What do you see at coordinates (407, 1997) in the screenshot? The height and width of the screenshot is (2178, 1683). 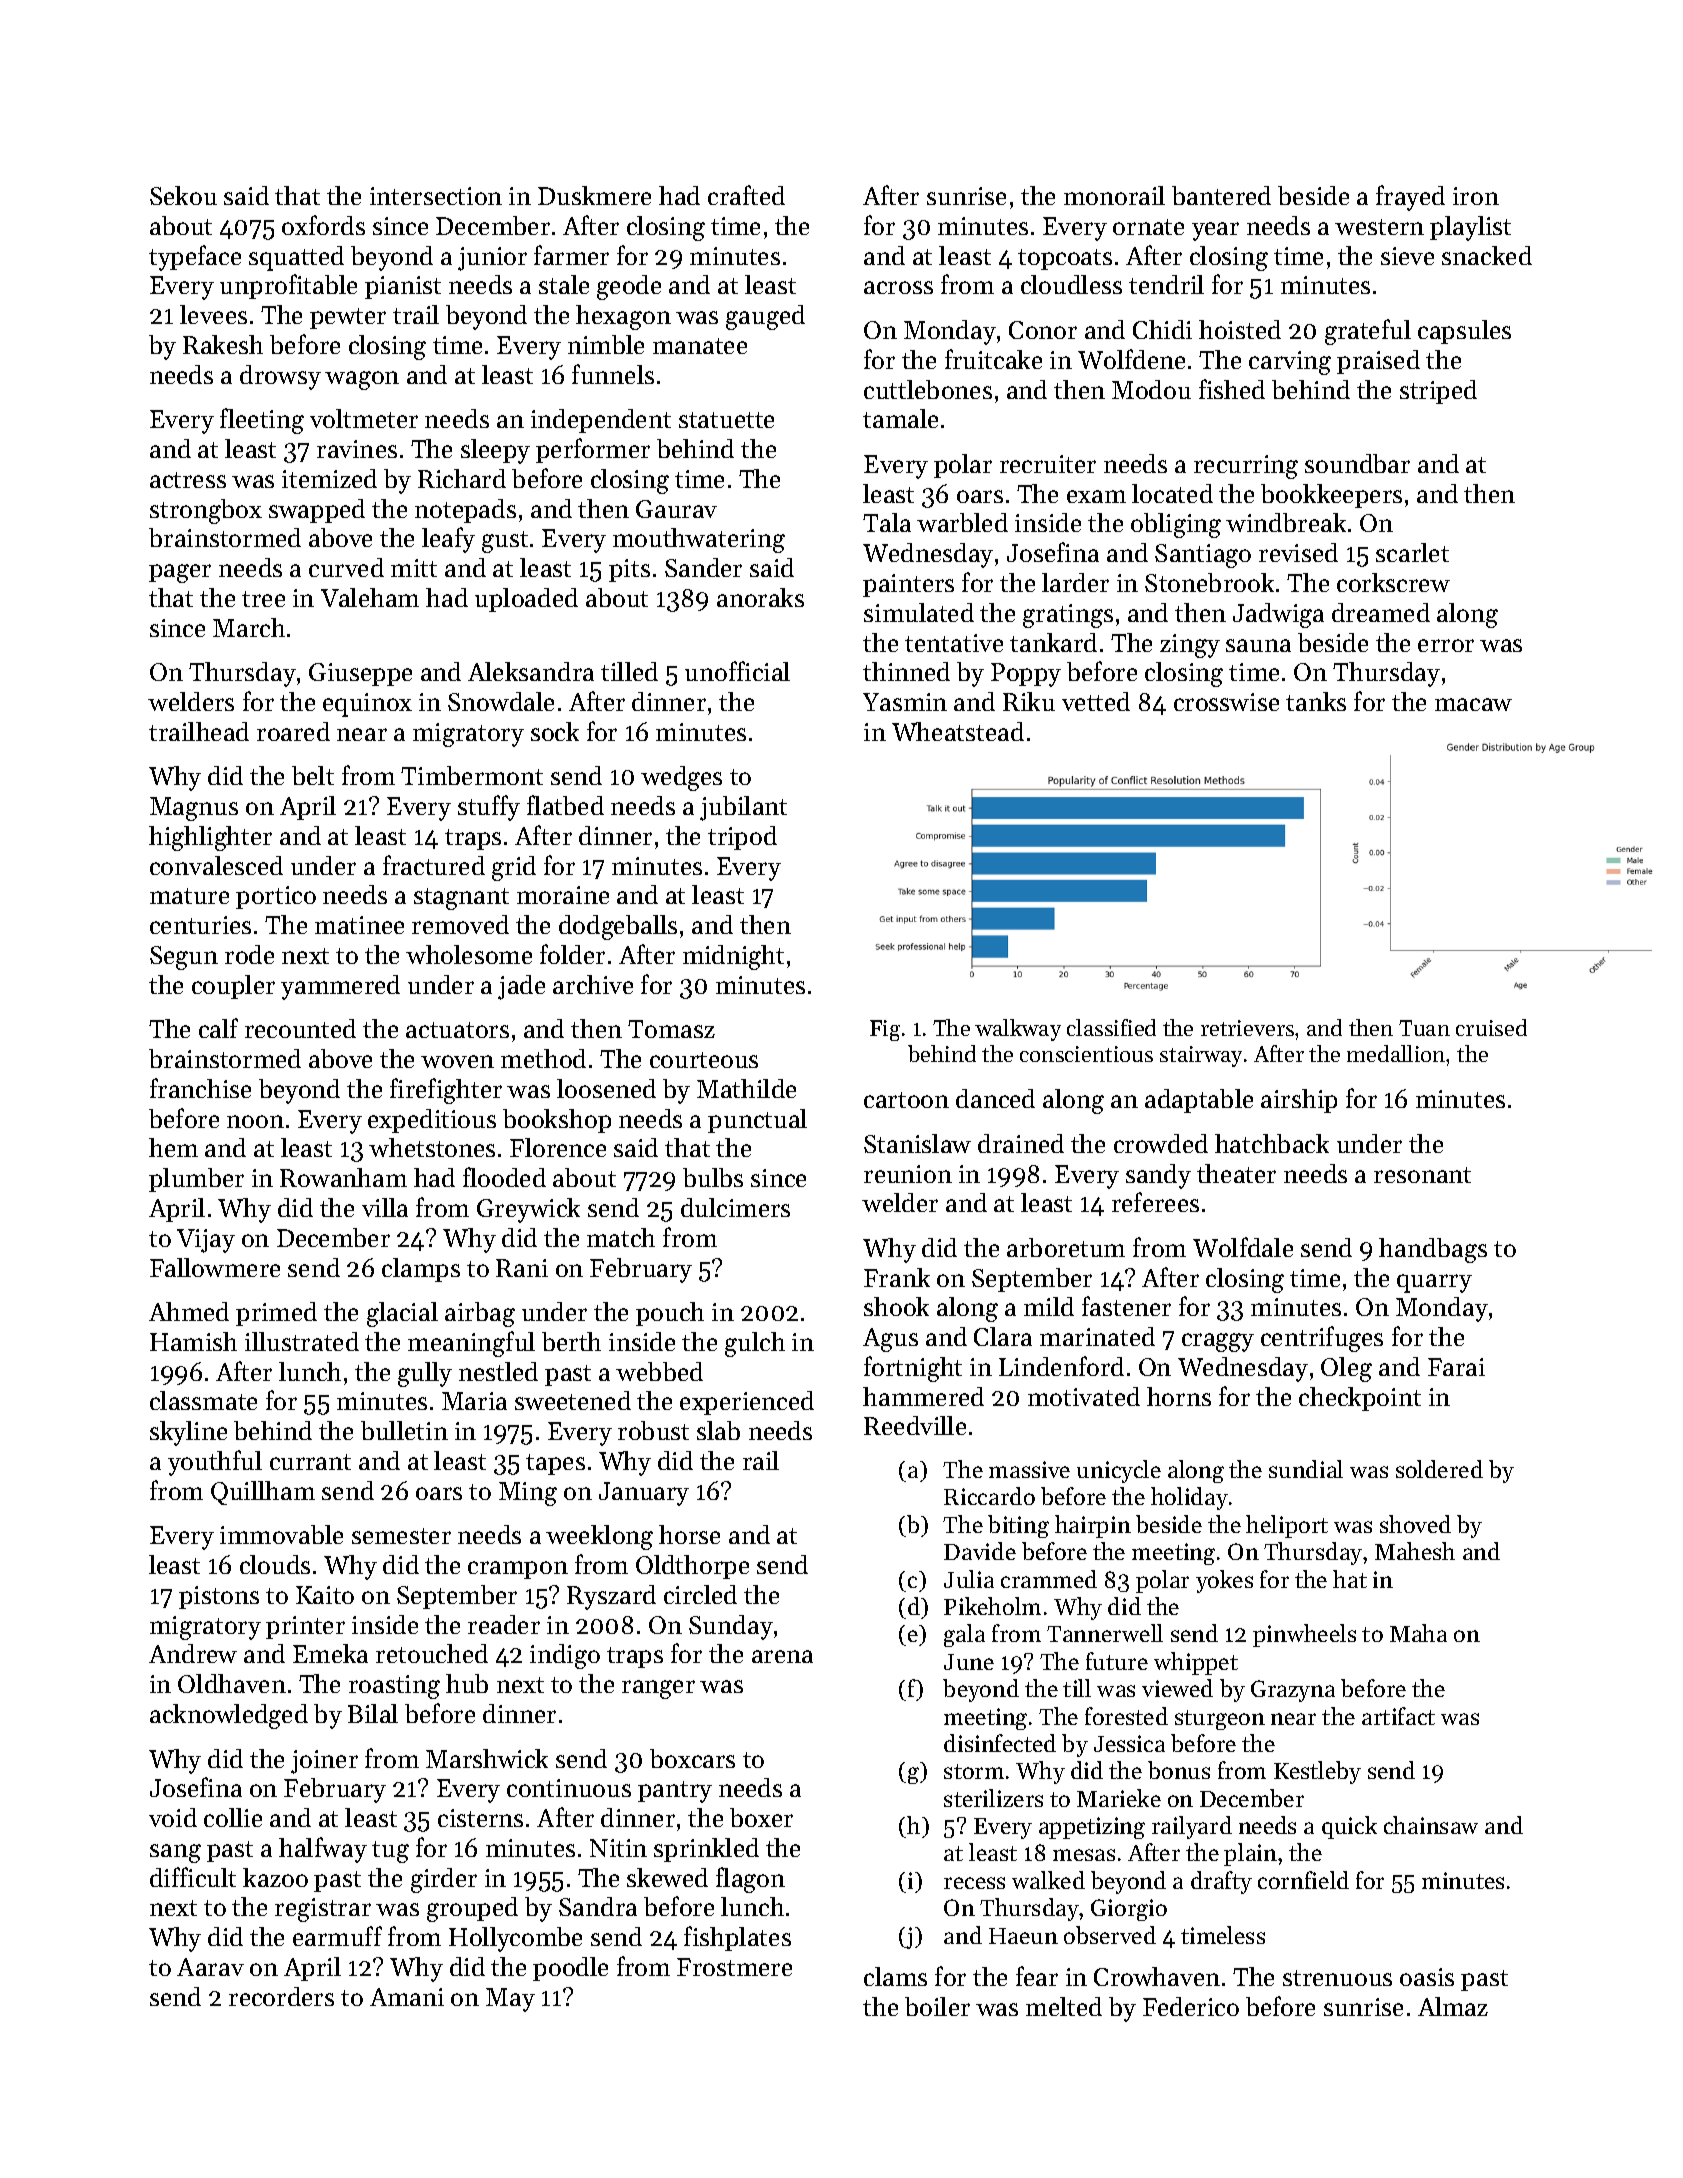 I see `Amani` at bounding box center [407, 1997].
